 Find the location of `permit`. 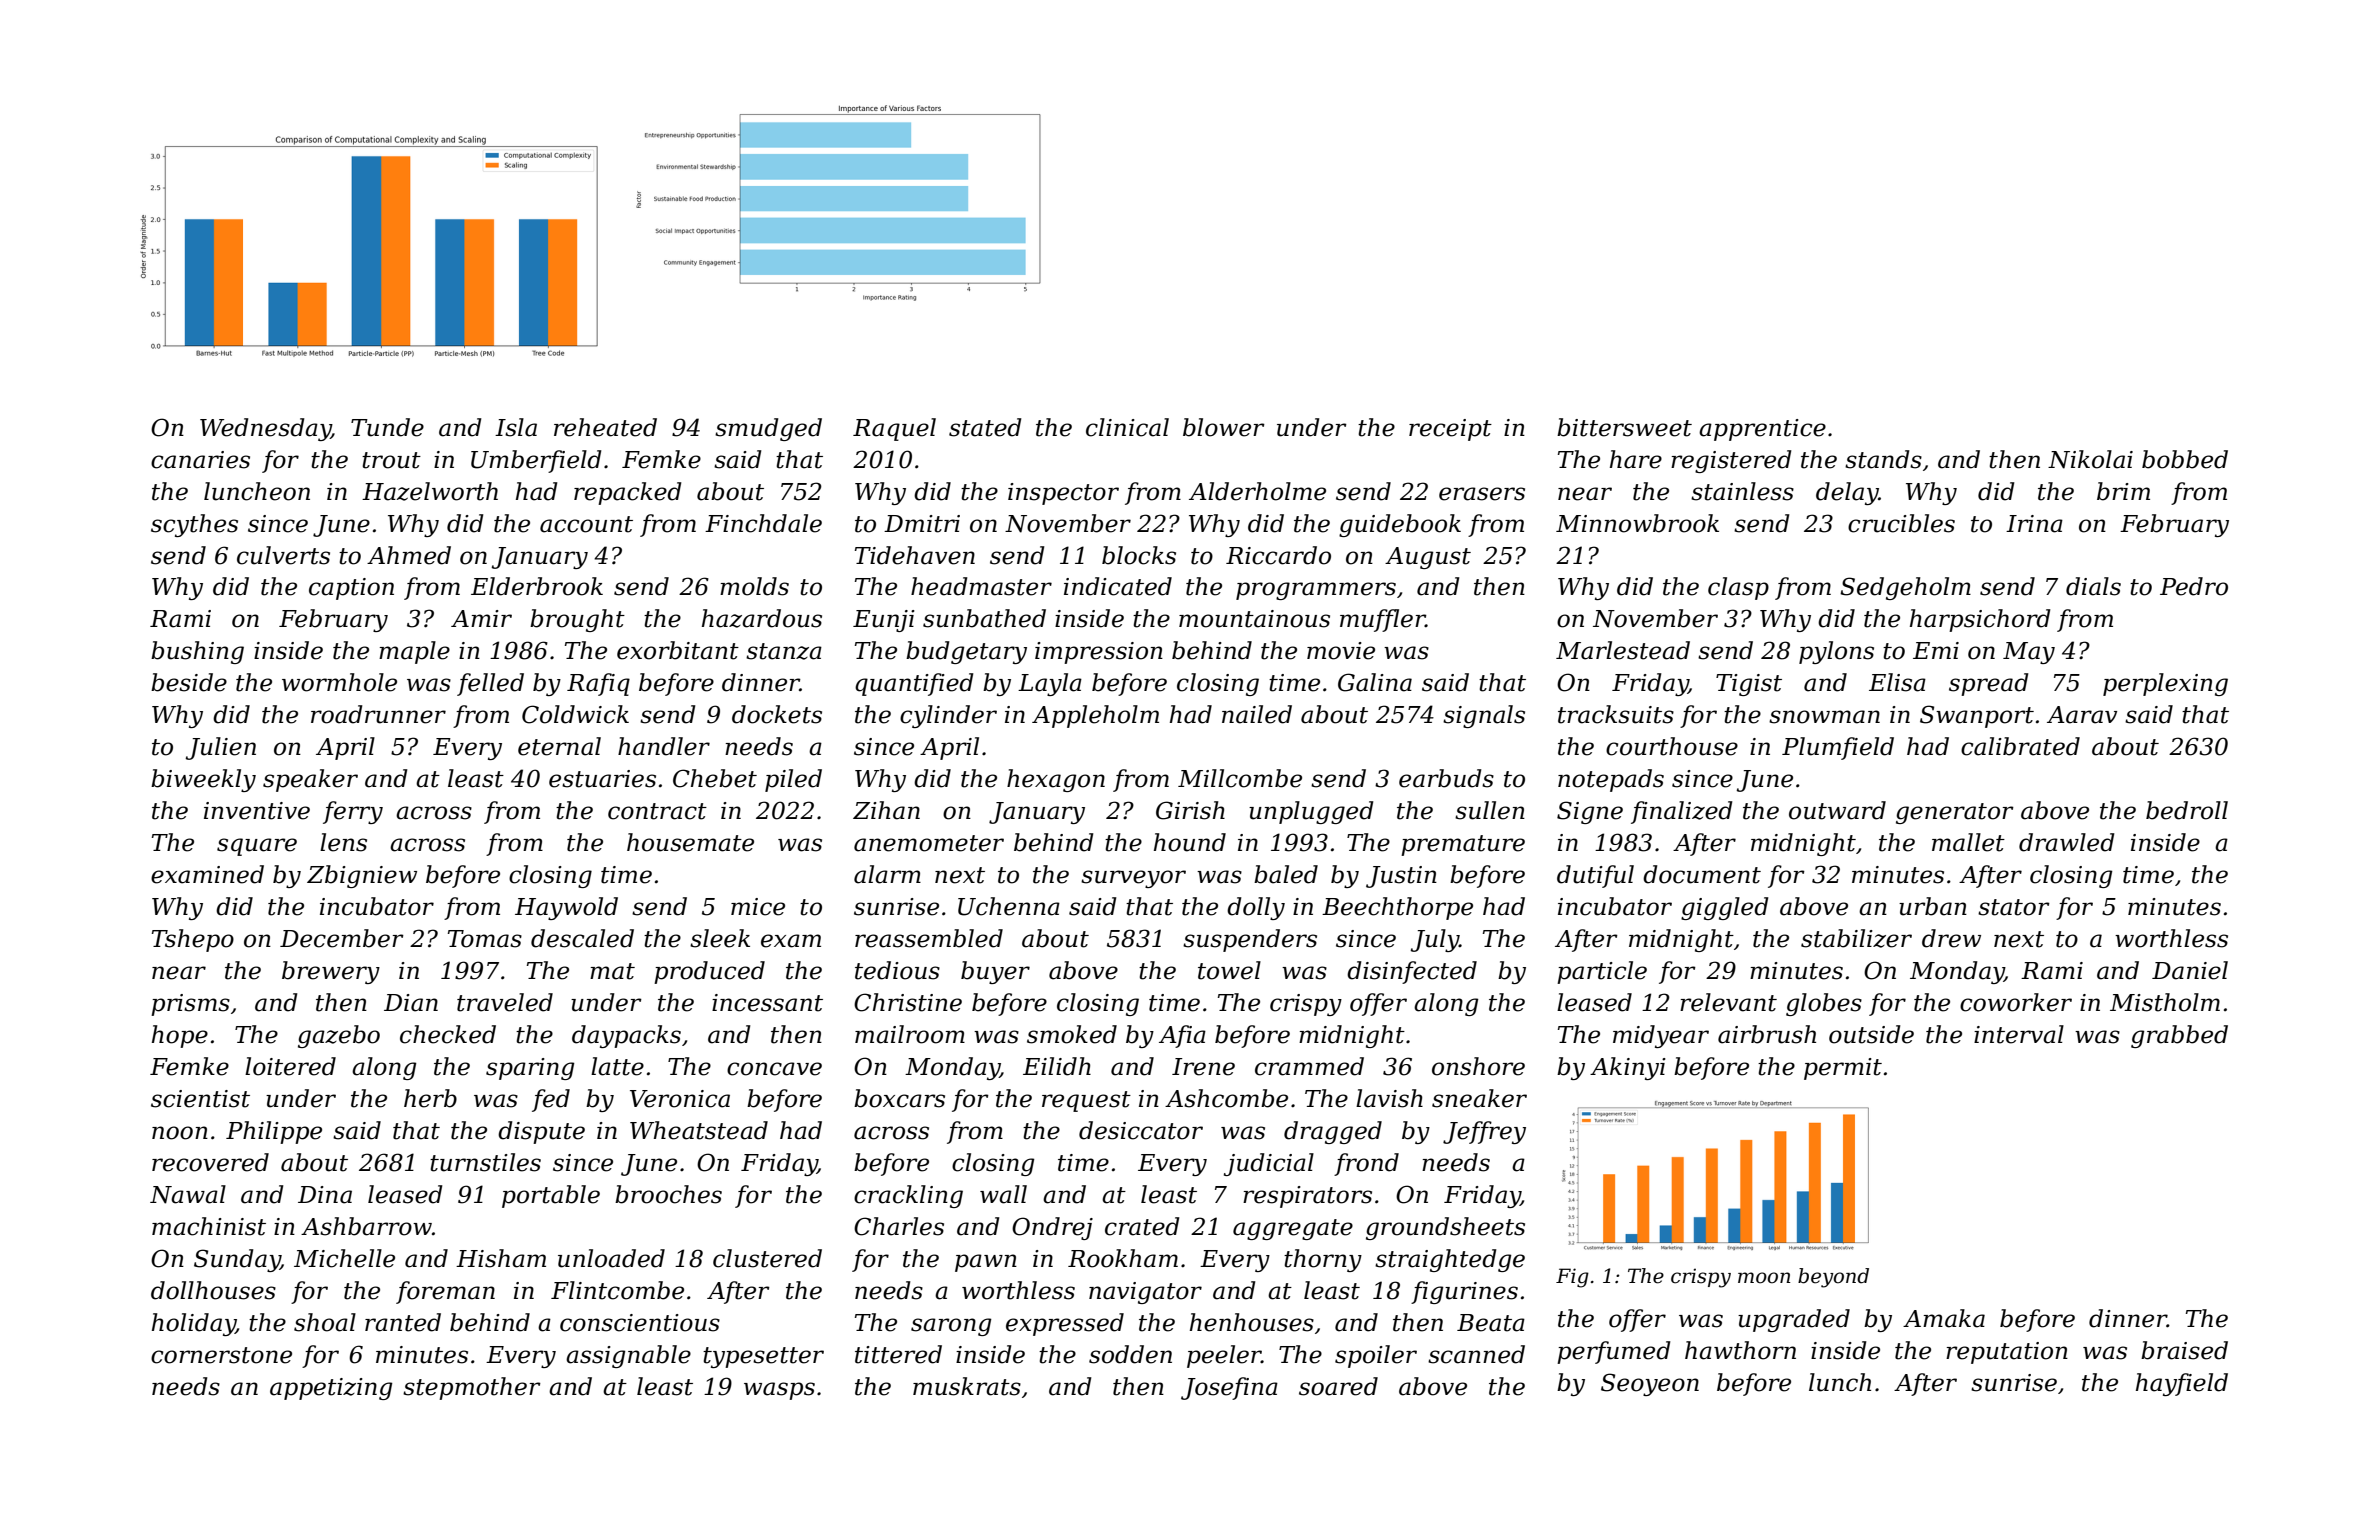

permit is located at coordinates (1843, 1069).
